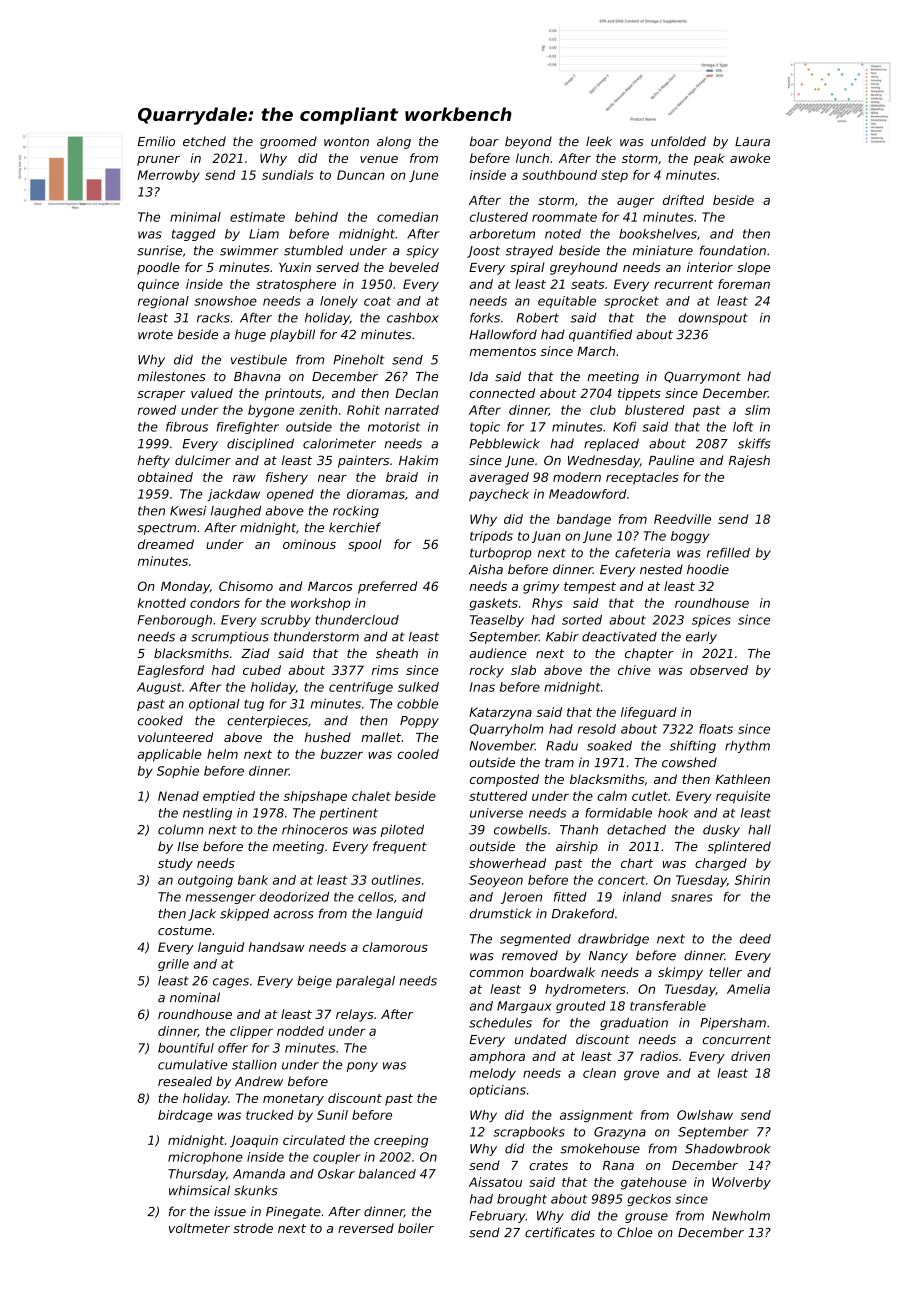 This screenshot has height=1316, width=908. Describe the element at coordinates (293, 1100) in the screenshot. I see `monetary` at that location.
